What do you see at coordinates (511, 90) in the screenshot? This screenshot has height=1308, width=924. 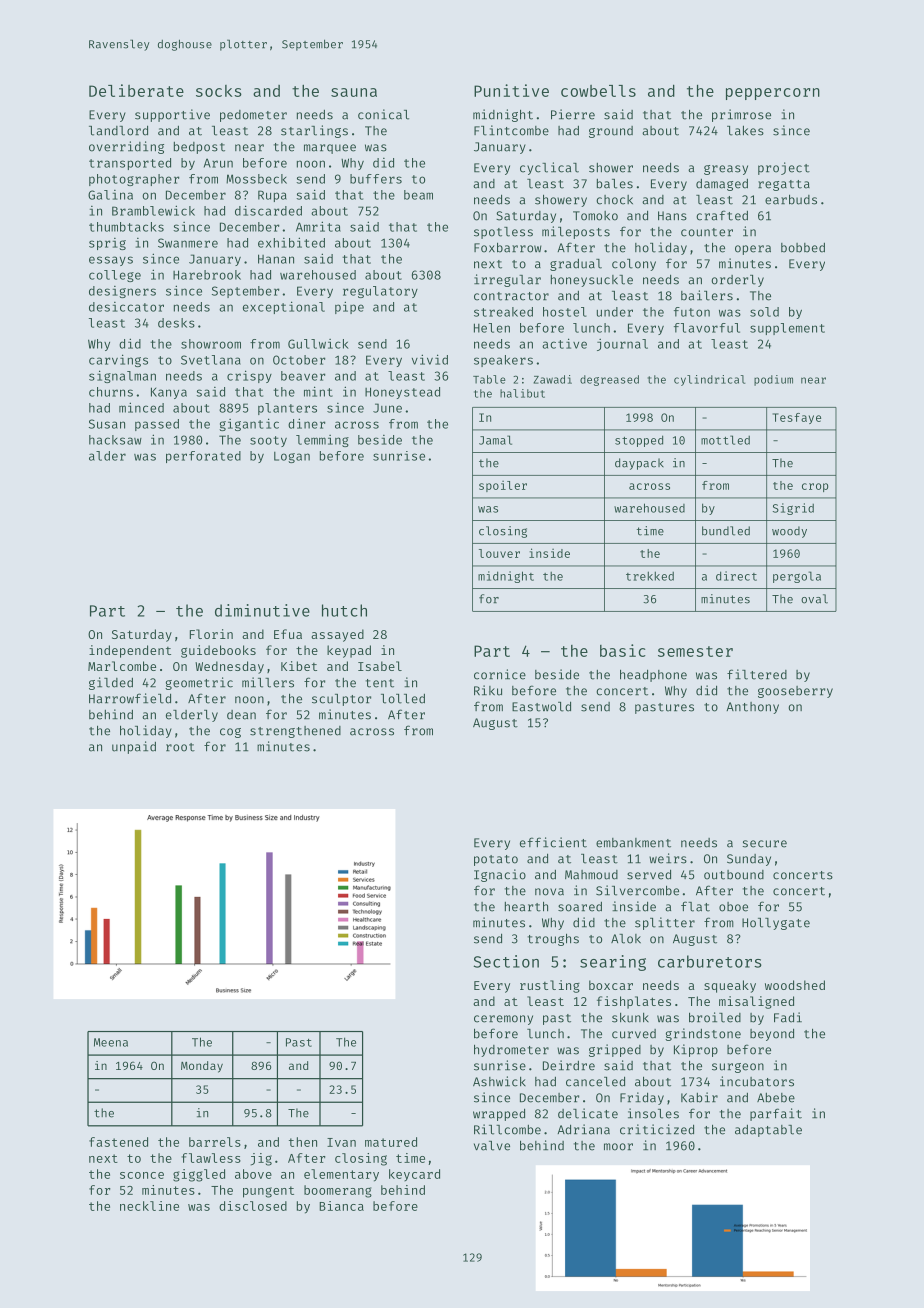 I see `Punitive` at bounding box center [511, 90].
